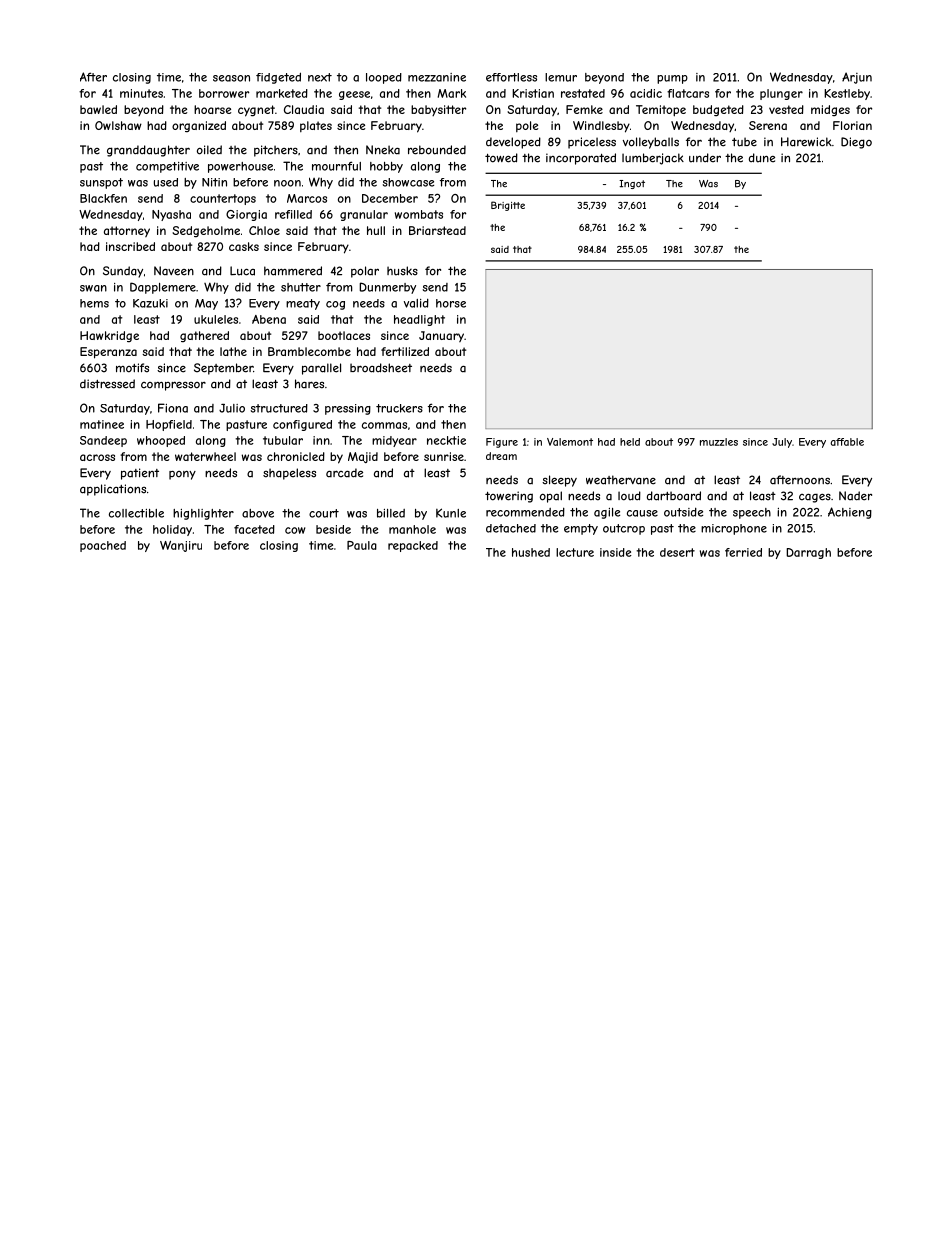 Image resolution: width=952 pixels, height=1233 pixels. What do you see at coordinates (150, 303) in the screenshot?
I see `Kazuki` at bounding box center [150, 303].
